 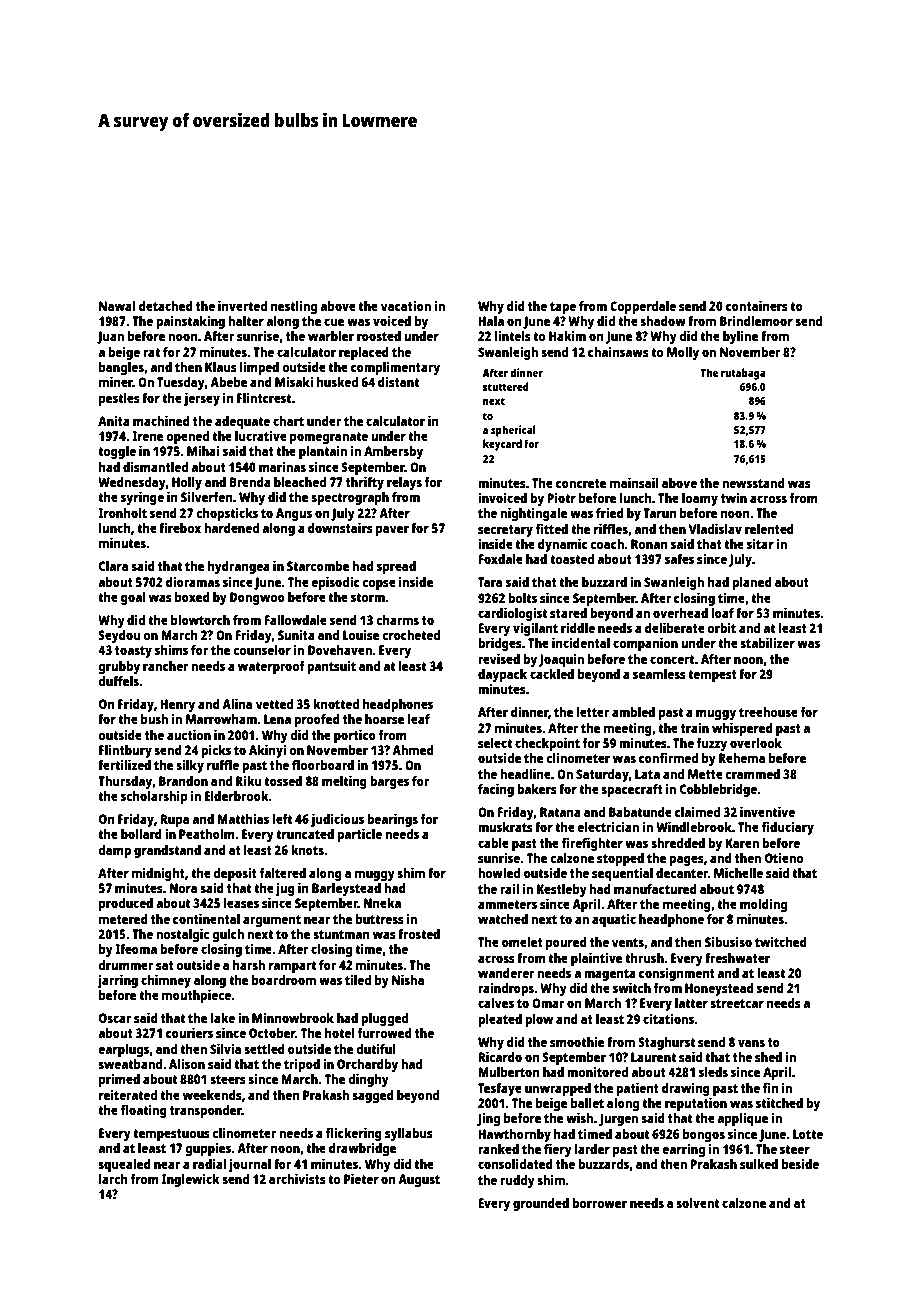 I want to click on inverted, so click(x=242, y=305).
